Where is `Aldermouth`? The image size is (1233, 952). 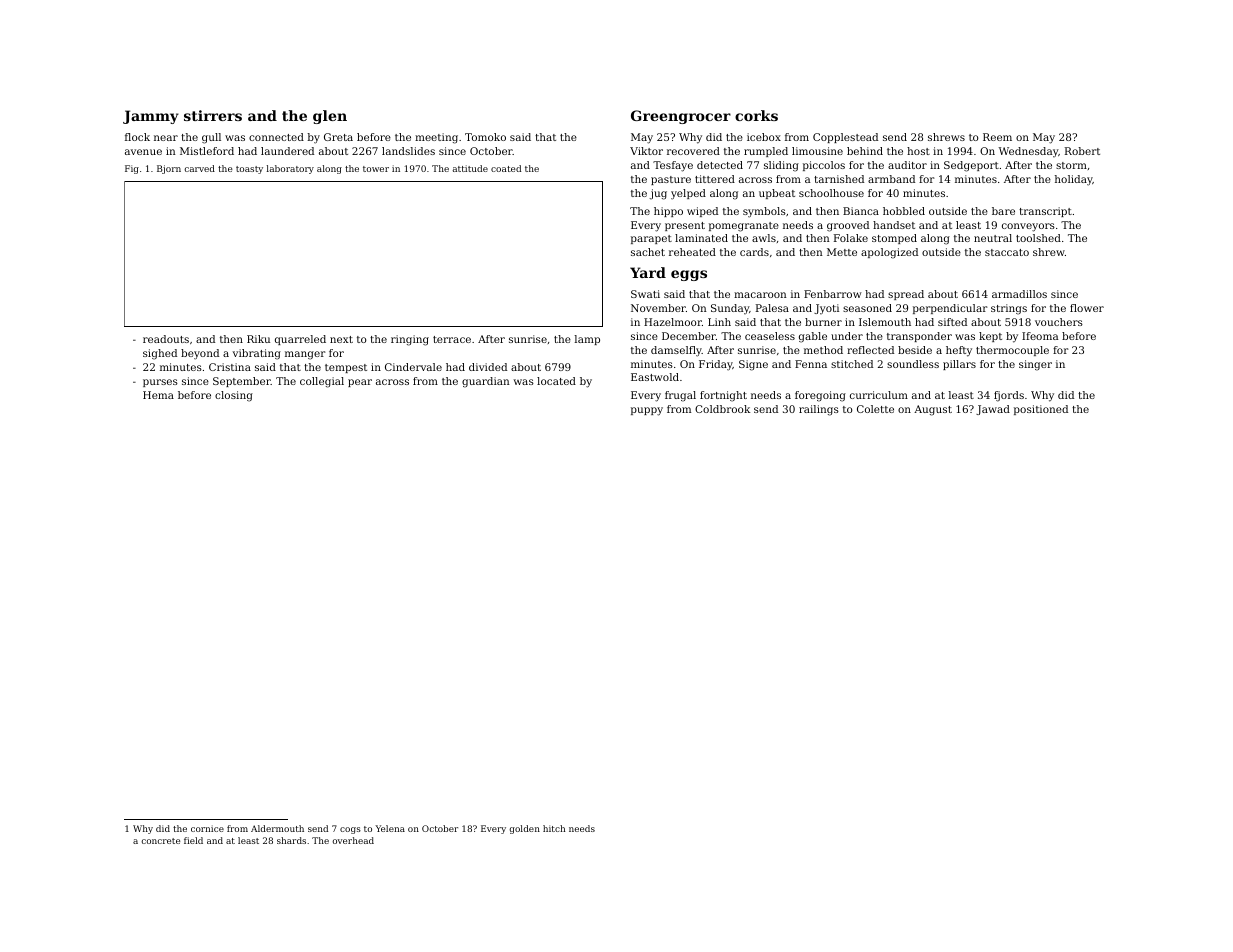 Aldermouth is located at coordinates (277, 828).
